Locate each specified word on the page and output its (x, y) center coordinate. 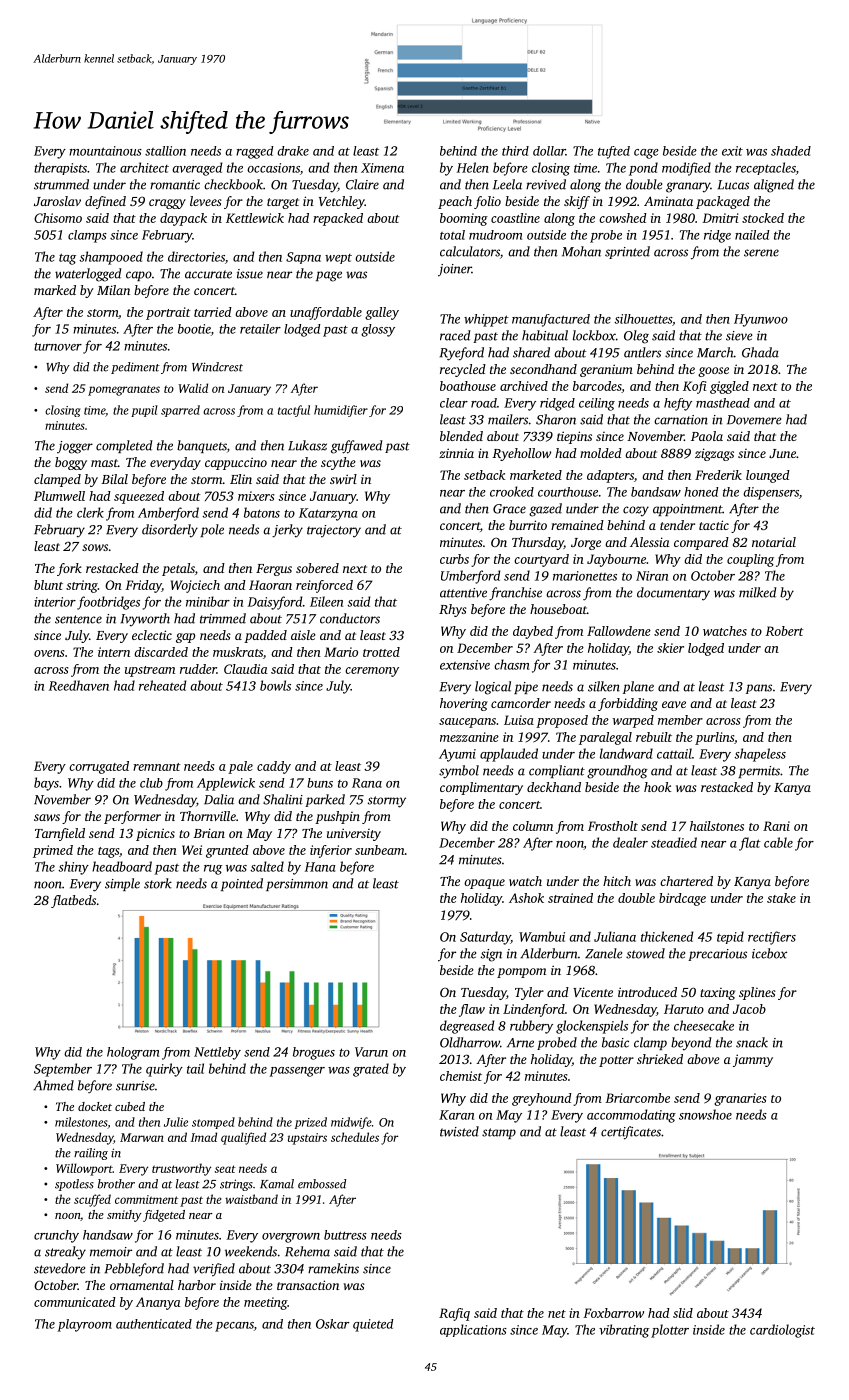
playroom (85, 1325)
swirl (343, 479)
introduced (647, 992)
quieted (373, 1325)
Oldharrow (470, 1042)
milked (757, 592)
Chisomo (58, 218)
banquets (202, 446)
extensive (465, 665)
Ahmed (54, 1085)
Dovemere (754, 420)
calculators (470, 251)
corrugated (99, 767)
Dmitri (720, 218)
